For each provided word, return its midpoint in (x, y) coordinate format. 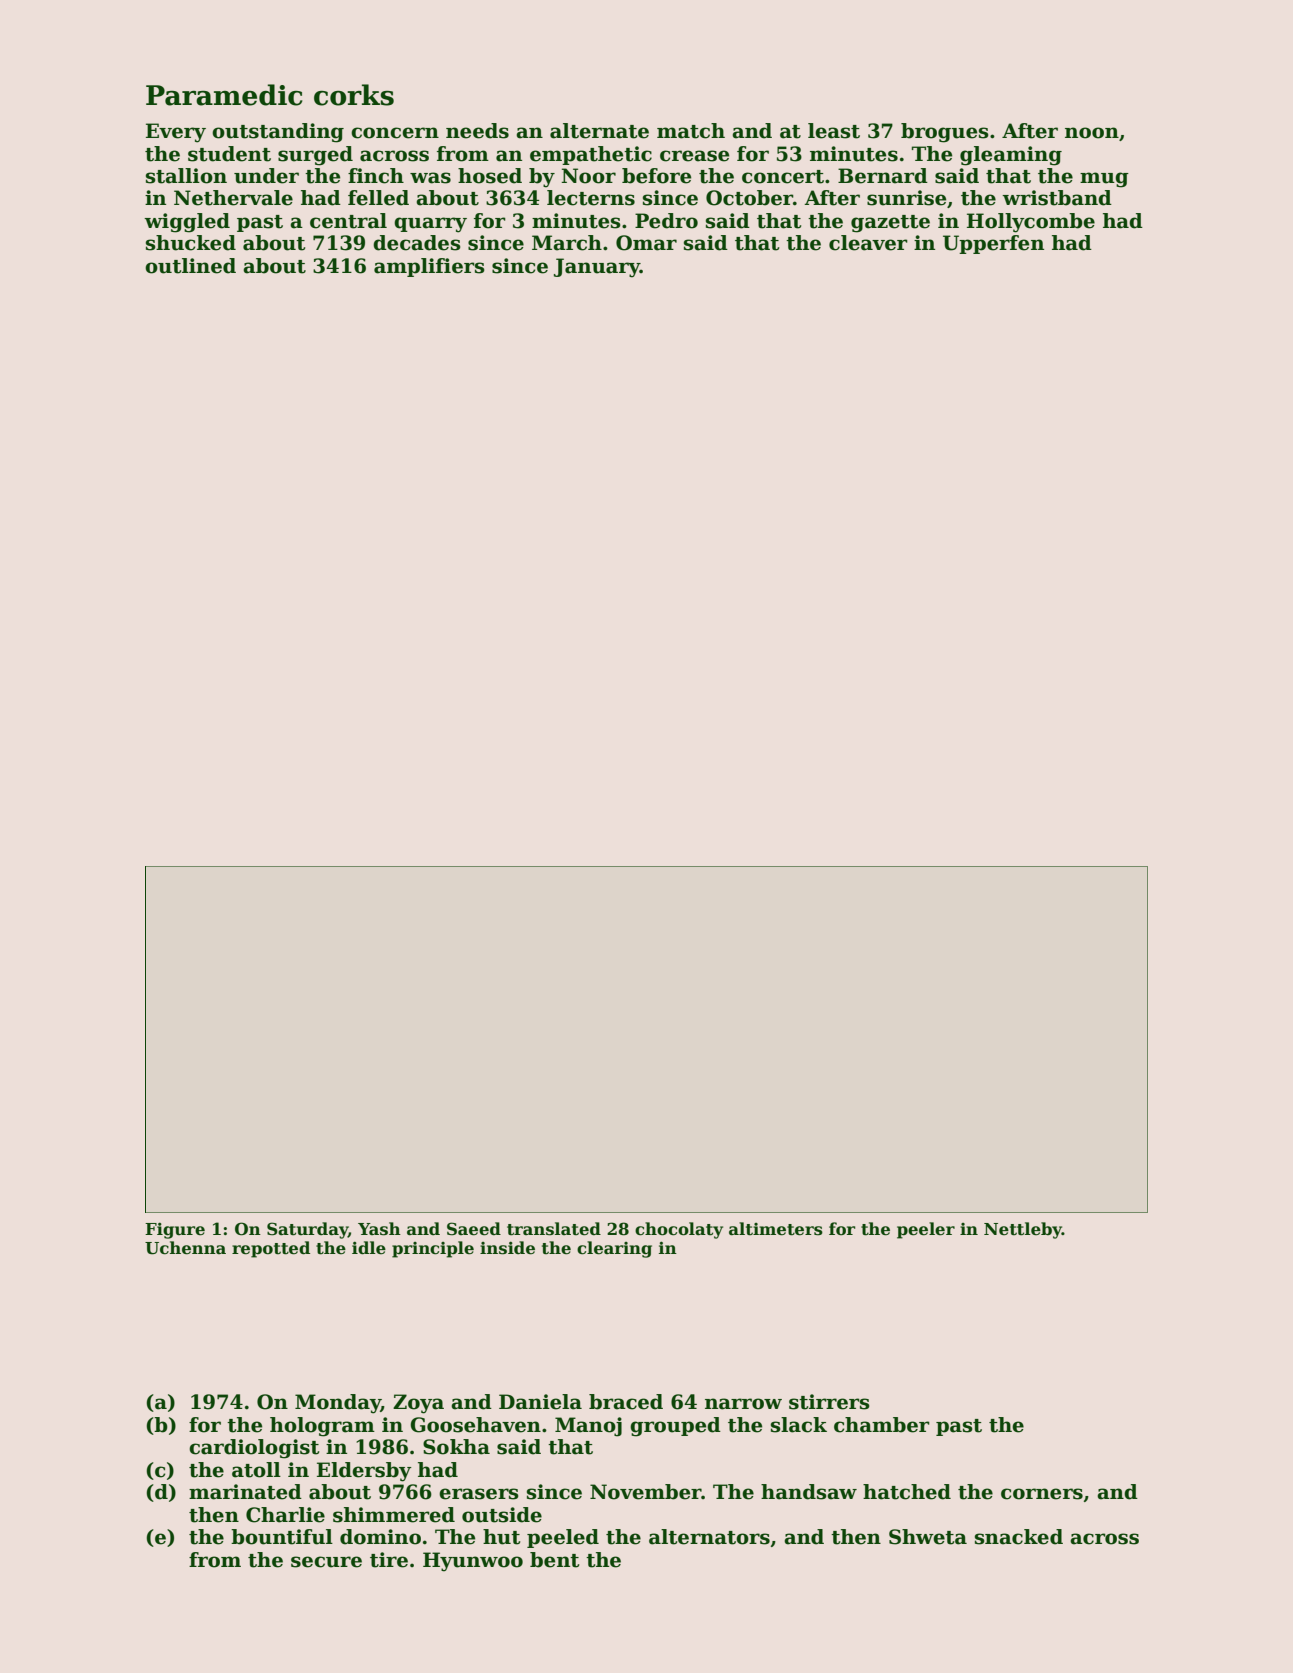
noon (1092, 133)
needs (477, 131)
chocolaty (679, 1230)
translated (554, 1229)
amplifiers (429, 267)
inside (507, 1248)
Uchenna (185, 1248)
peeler (926, 1230)
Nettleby (1023, 1230)
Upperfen (993, 244)
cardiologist (254, 1449)
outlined (190, 266)
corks (354, 95)
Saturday (307, 1230)
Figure (175, 1230)
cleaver (868, 243)
